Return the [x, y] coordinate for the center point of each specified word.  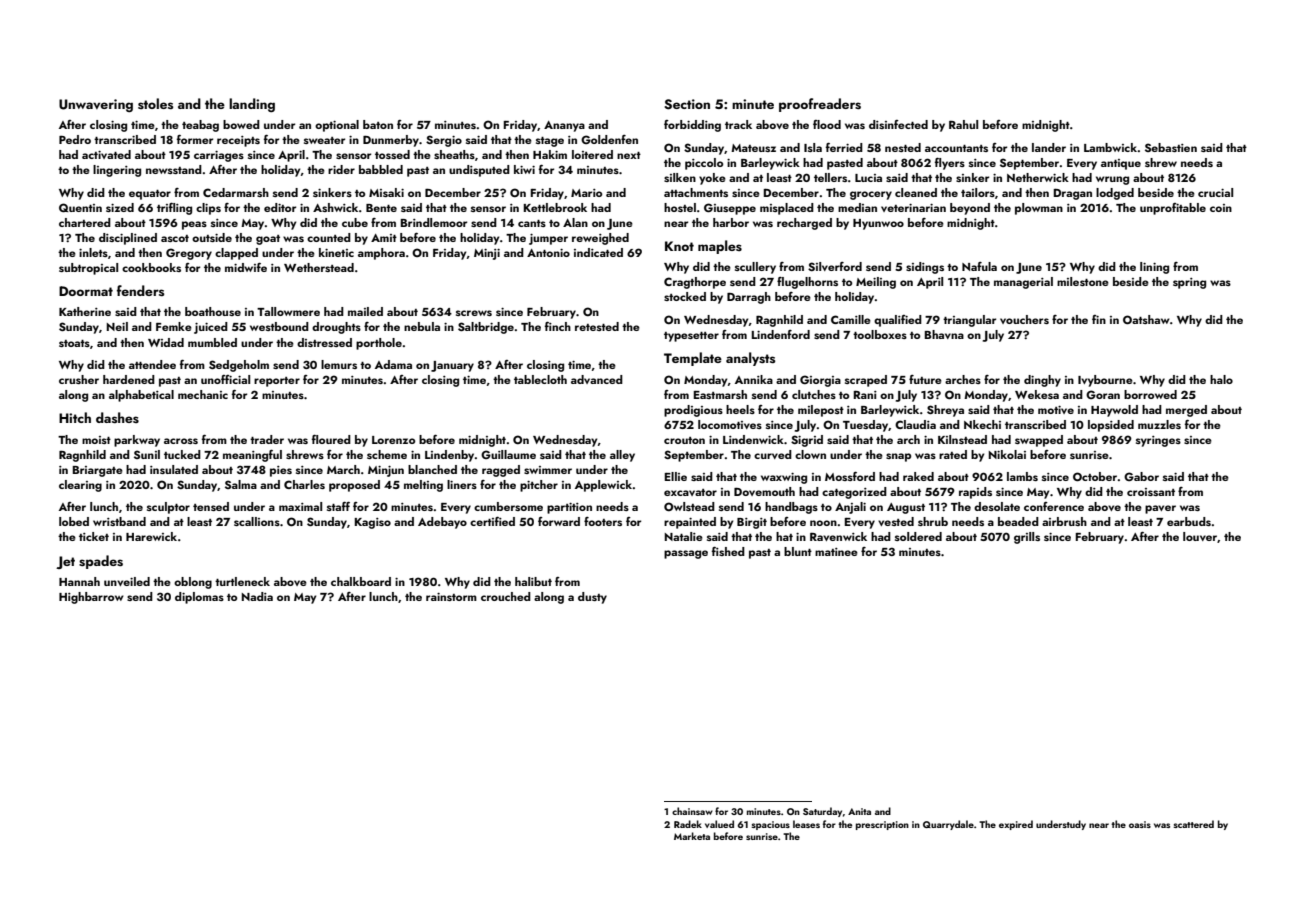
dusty [592, 598]
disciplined [128, 239]
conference [1054, 506]
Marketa [692, 836]
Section [687, 104]
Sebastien [1171, 147]
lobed [74, 521]
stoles [155, 103]
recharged [804, 224]
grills [1027, 538]
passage [686, 554]
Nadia [257, 596]
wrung [1112, 180]
